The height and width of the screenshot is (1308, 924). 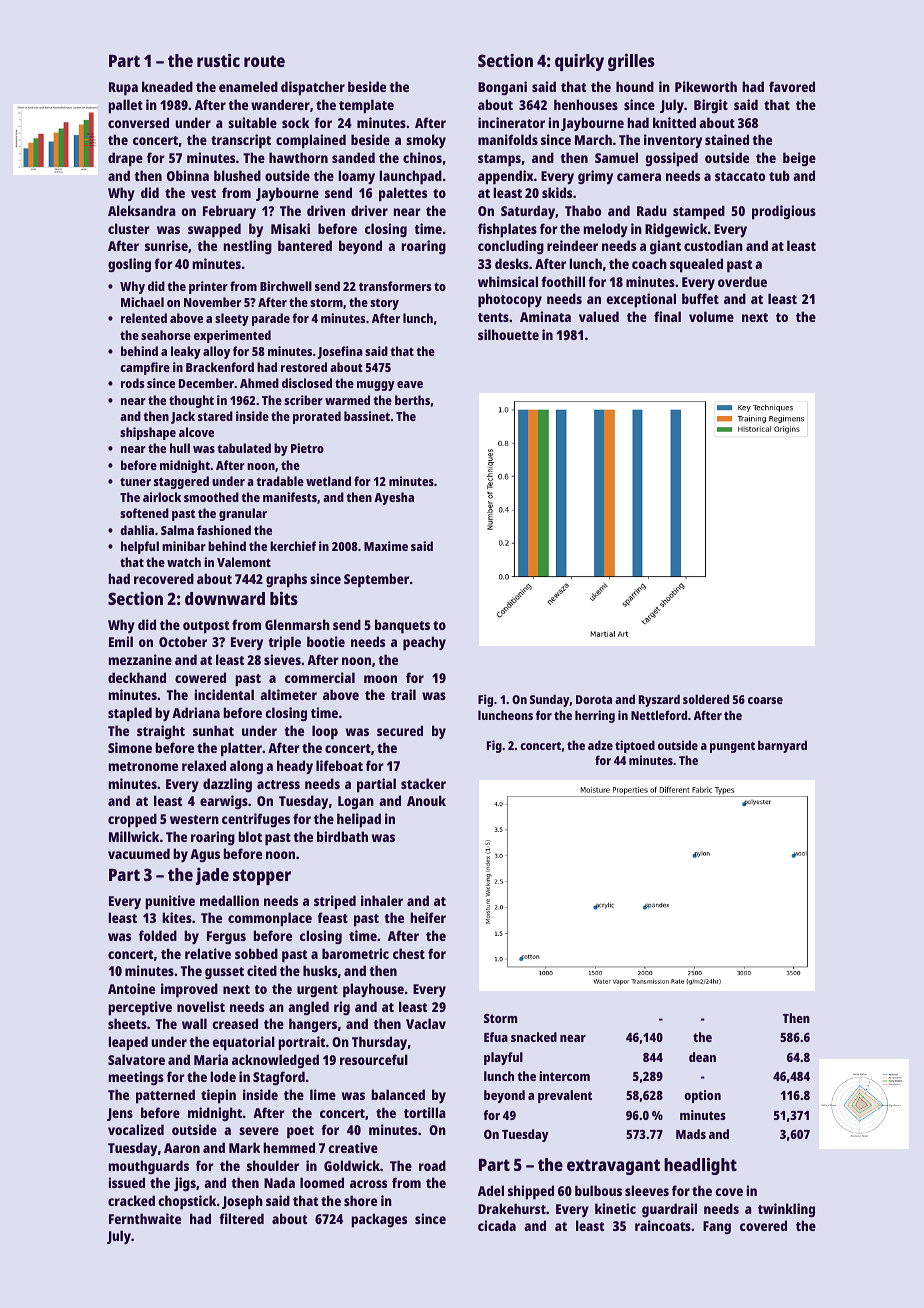 What do you see at coordinates (663, 1225) in the screenshot?
I see `raincoats` at bounding box center [663, 1225].
